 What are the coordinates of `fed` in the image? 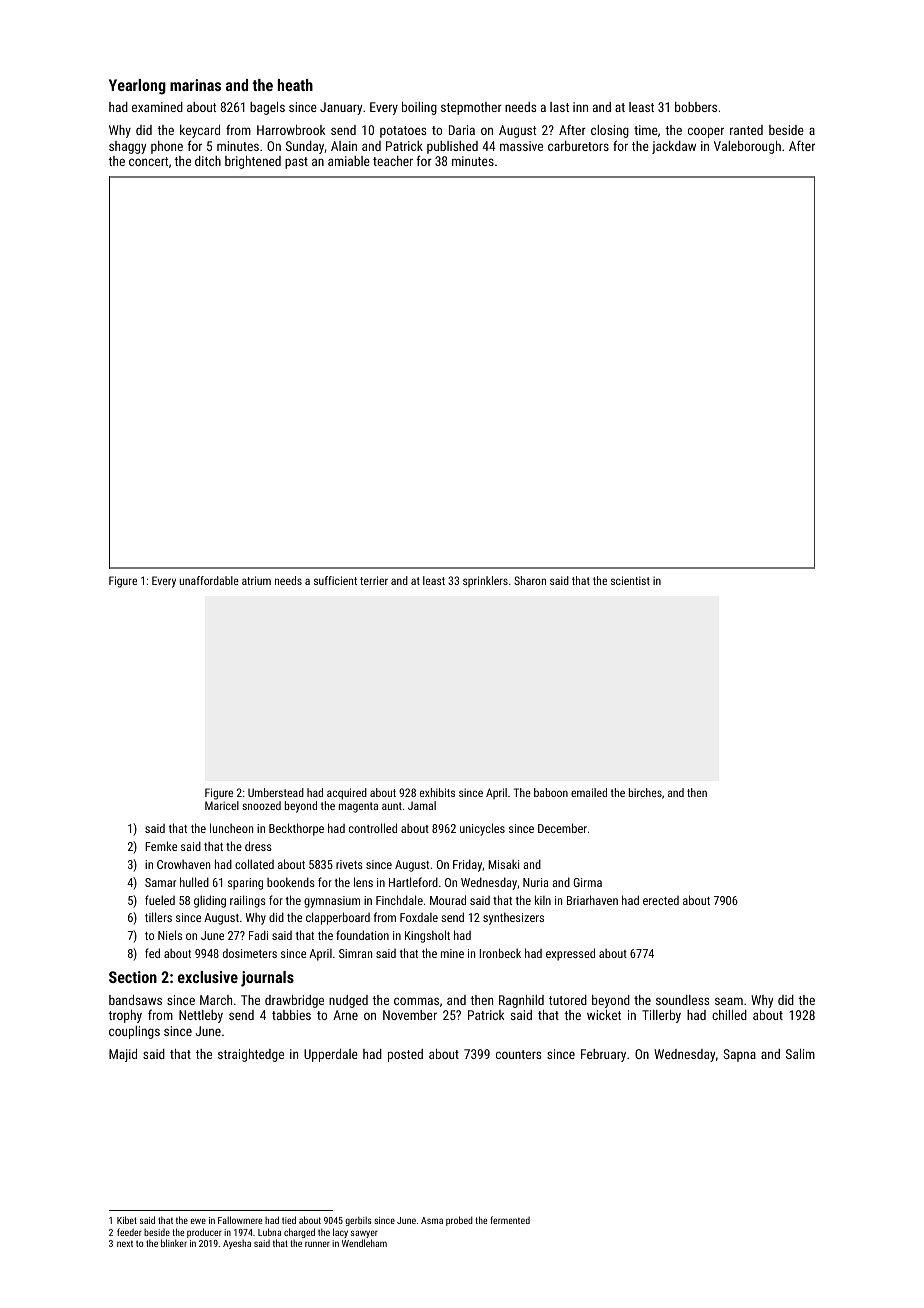 It's located at (152, 953).
